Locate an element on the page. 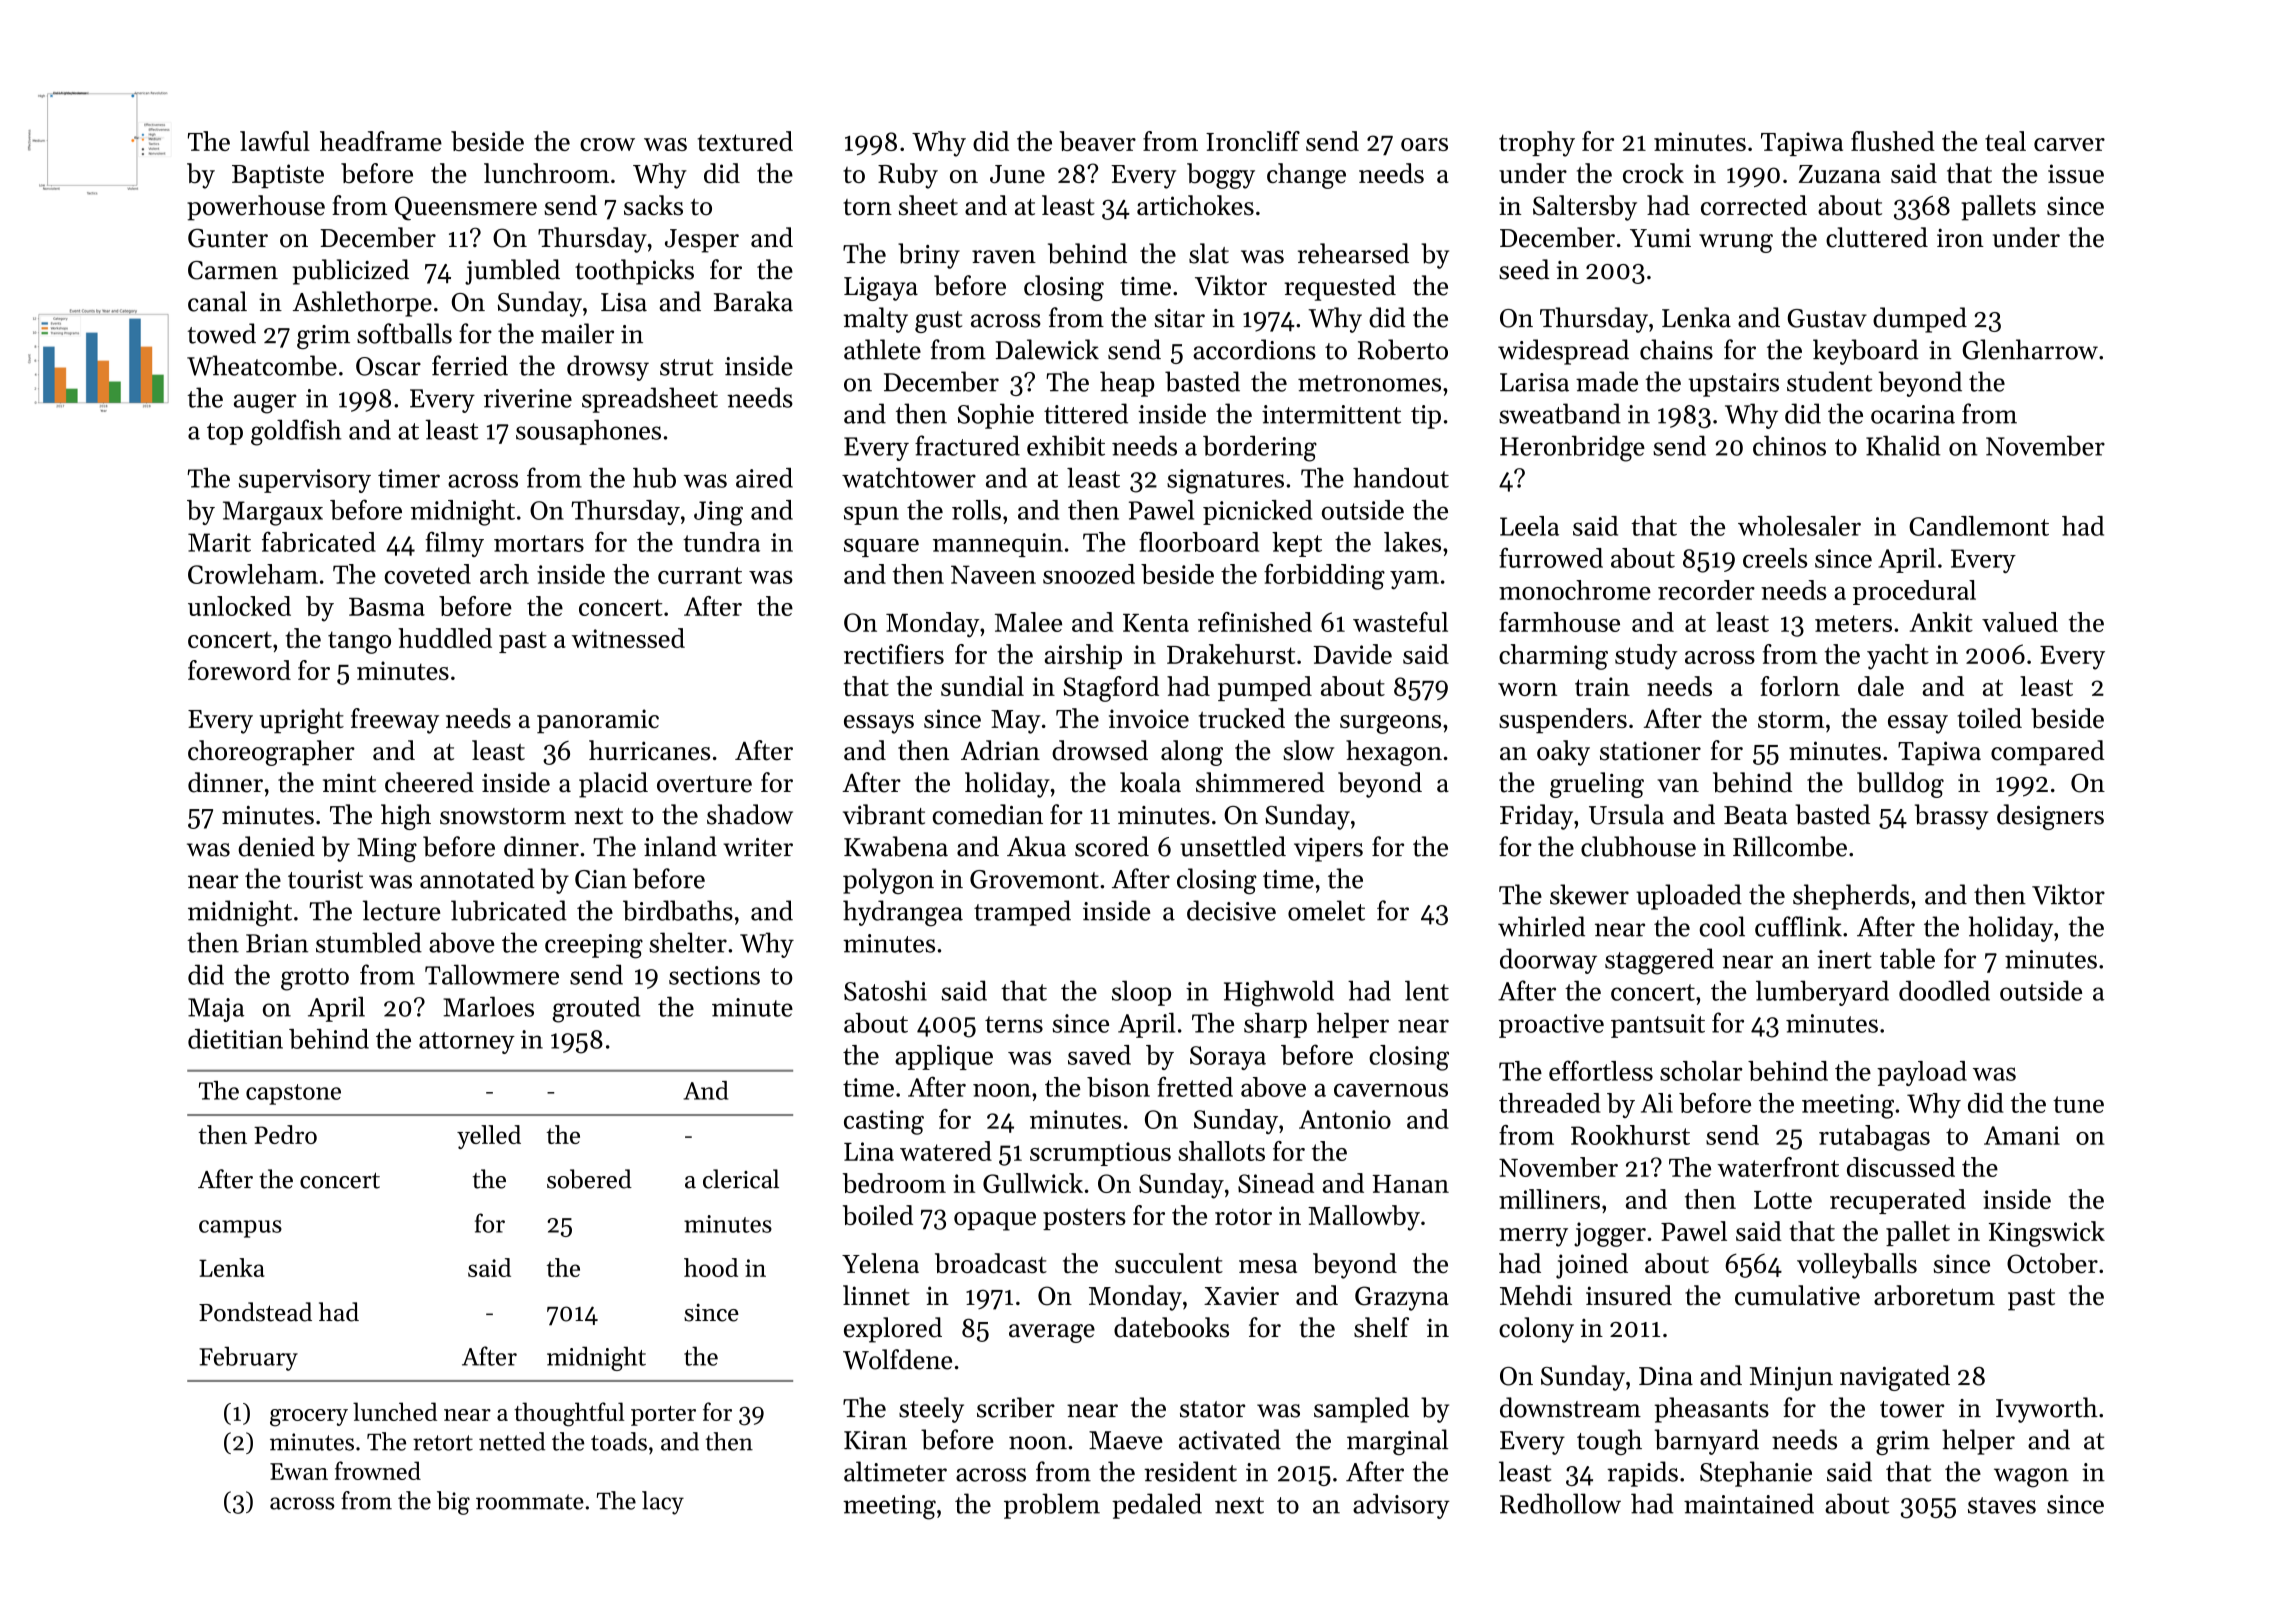 The height and width of the document is (1620, 2292). omelet is located at coordinates (1326, 910).
